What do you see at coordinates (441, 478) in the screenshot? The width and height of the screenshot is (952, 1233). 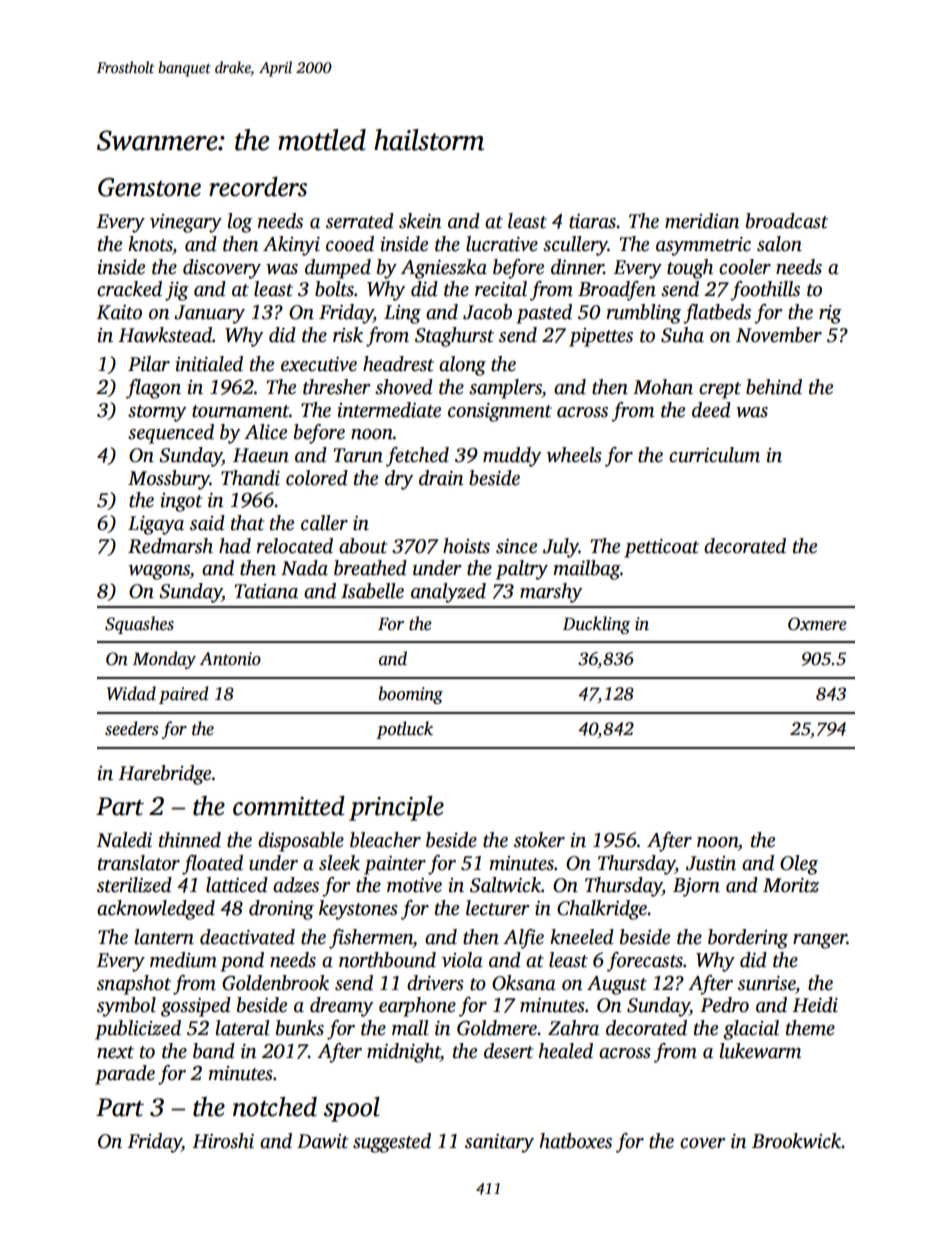 I see `drain` at bounding box center [441, 478].
